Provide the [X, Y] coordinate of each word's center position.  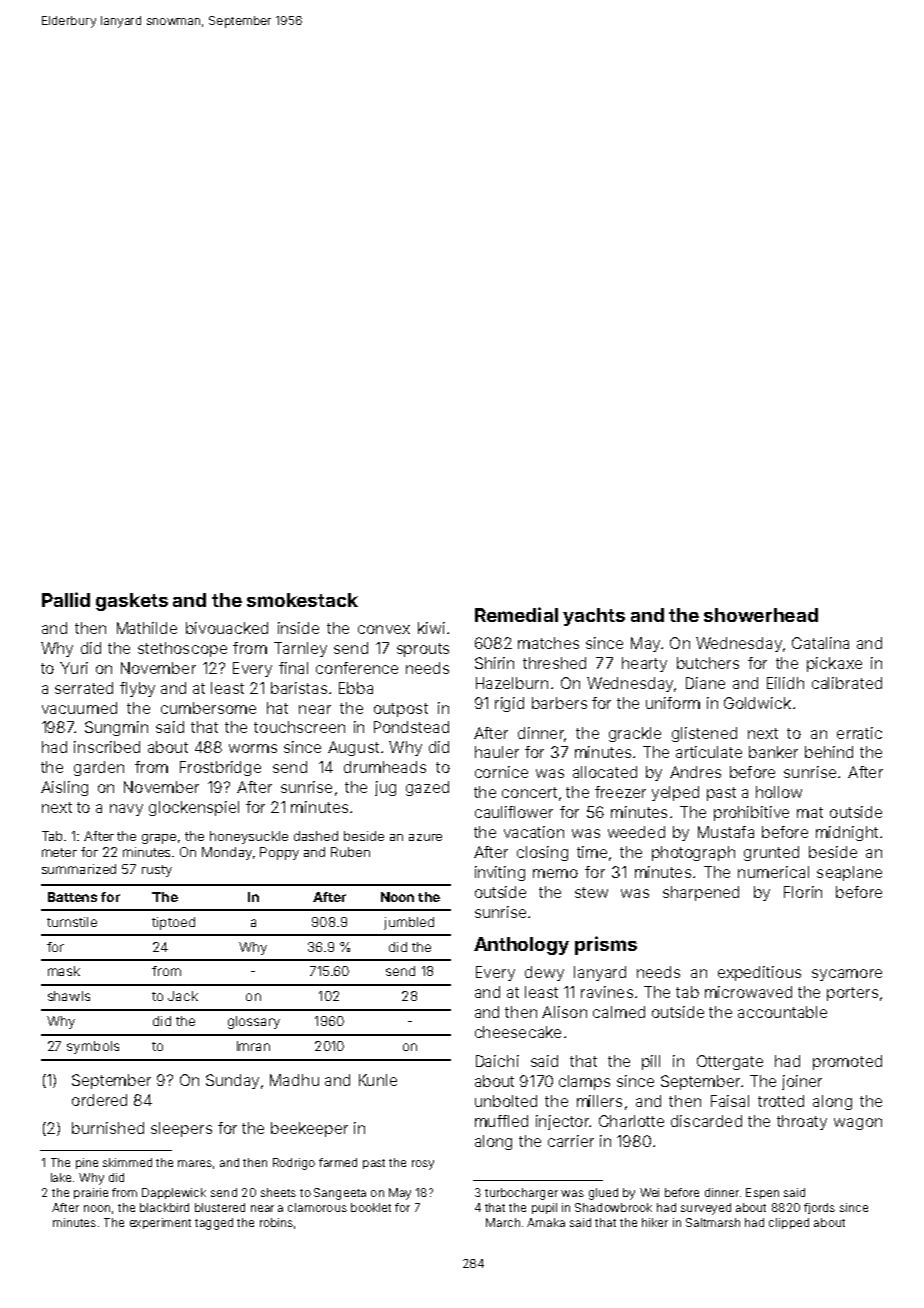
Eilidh [785, 683]
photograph [693, 853]
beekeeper [309, 1129]
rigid [509, 704]
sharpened [701, 893]
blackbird [164, 1207]
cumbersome [208, 708]
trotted [781, 1101]
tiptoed [173, 923]
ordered [99, 1100]
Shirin [494, 663]
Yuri [74, 668]
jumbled [409, 923]
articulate [709, 752]
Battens [72, 897]
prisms [606, 945]
